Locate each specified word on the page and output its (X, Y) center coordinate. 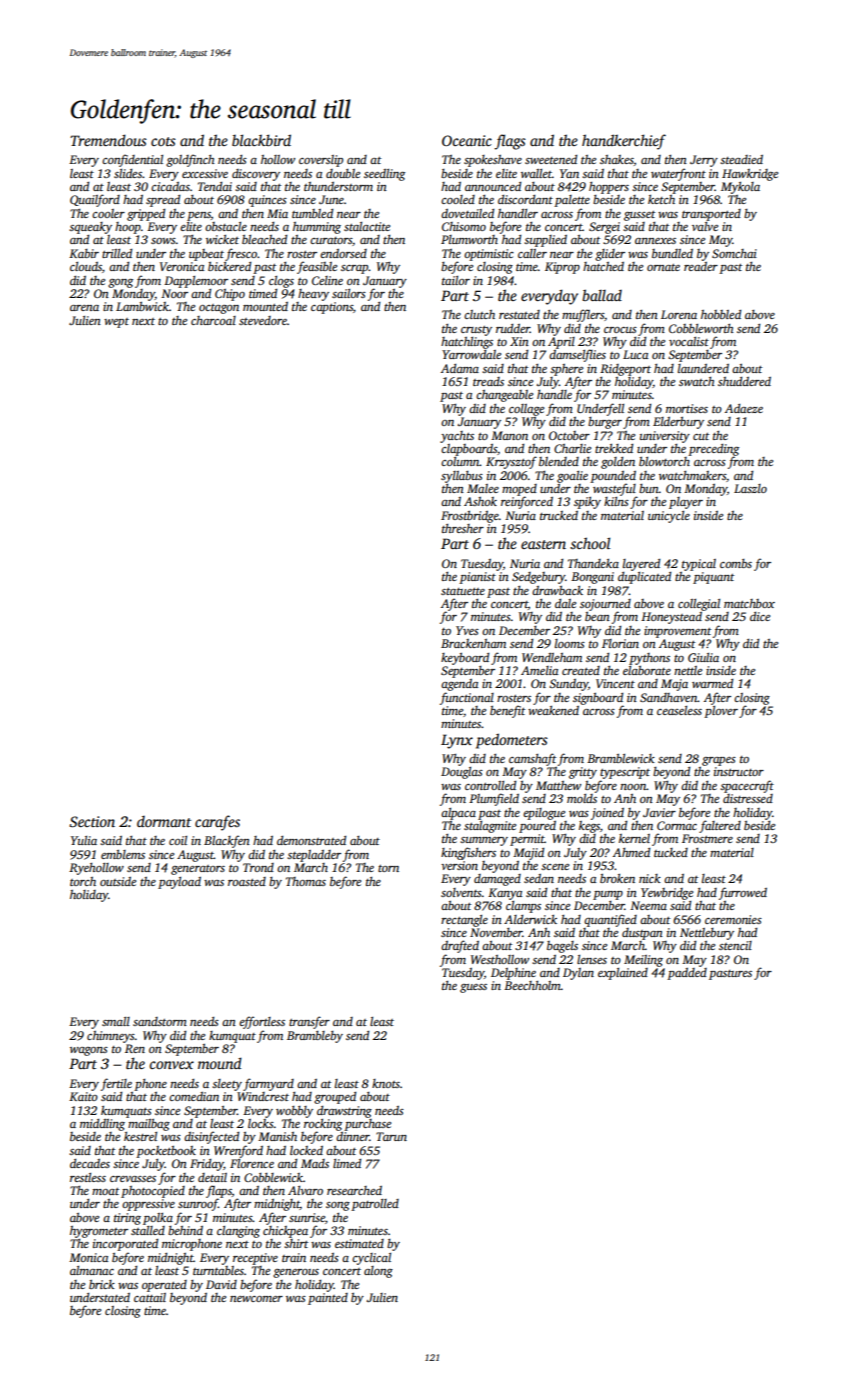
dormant (164, 821)
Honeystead (671, 618)
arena (84, 308)
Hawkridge (750, 175)
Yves (467, 630)
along (378, 1272)
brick (102, 1284)
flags (510, 142)
